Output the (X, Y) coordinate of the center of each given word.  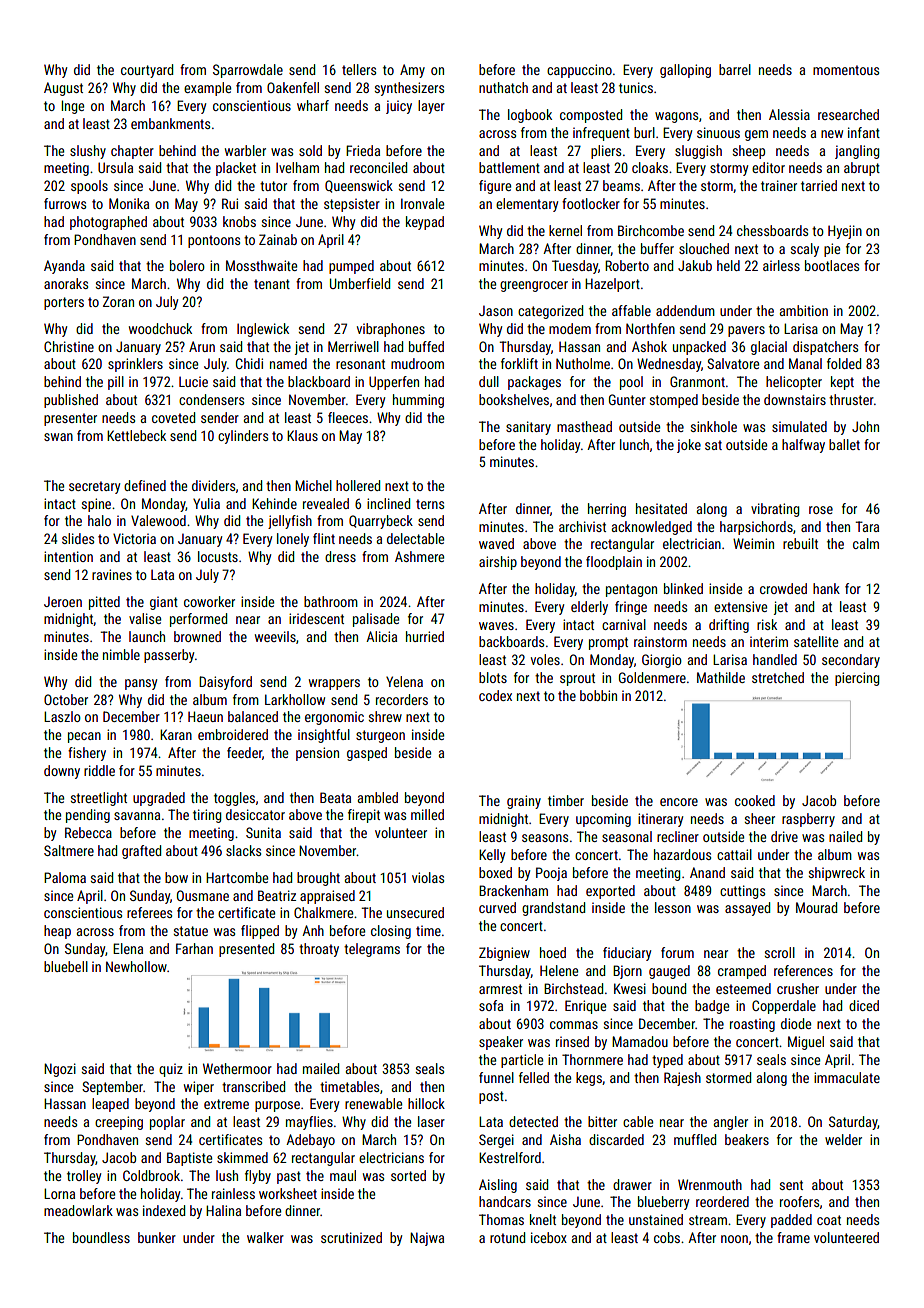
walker (265, 1237)
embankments (170, 123)
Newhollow (136, 966)
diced (864, 1005)
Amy (412, 71)
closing (391, 932)
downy (62, 772)
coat (829, 1220)
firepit (364, 816)
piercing (857, 679)
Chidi (249, 363)
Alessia (789, 114)
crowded (783, 588)
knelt (543, 1219)
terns (430, 504)
